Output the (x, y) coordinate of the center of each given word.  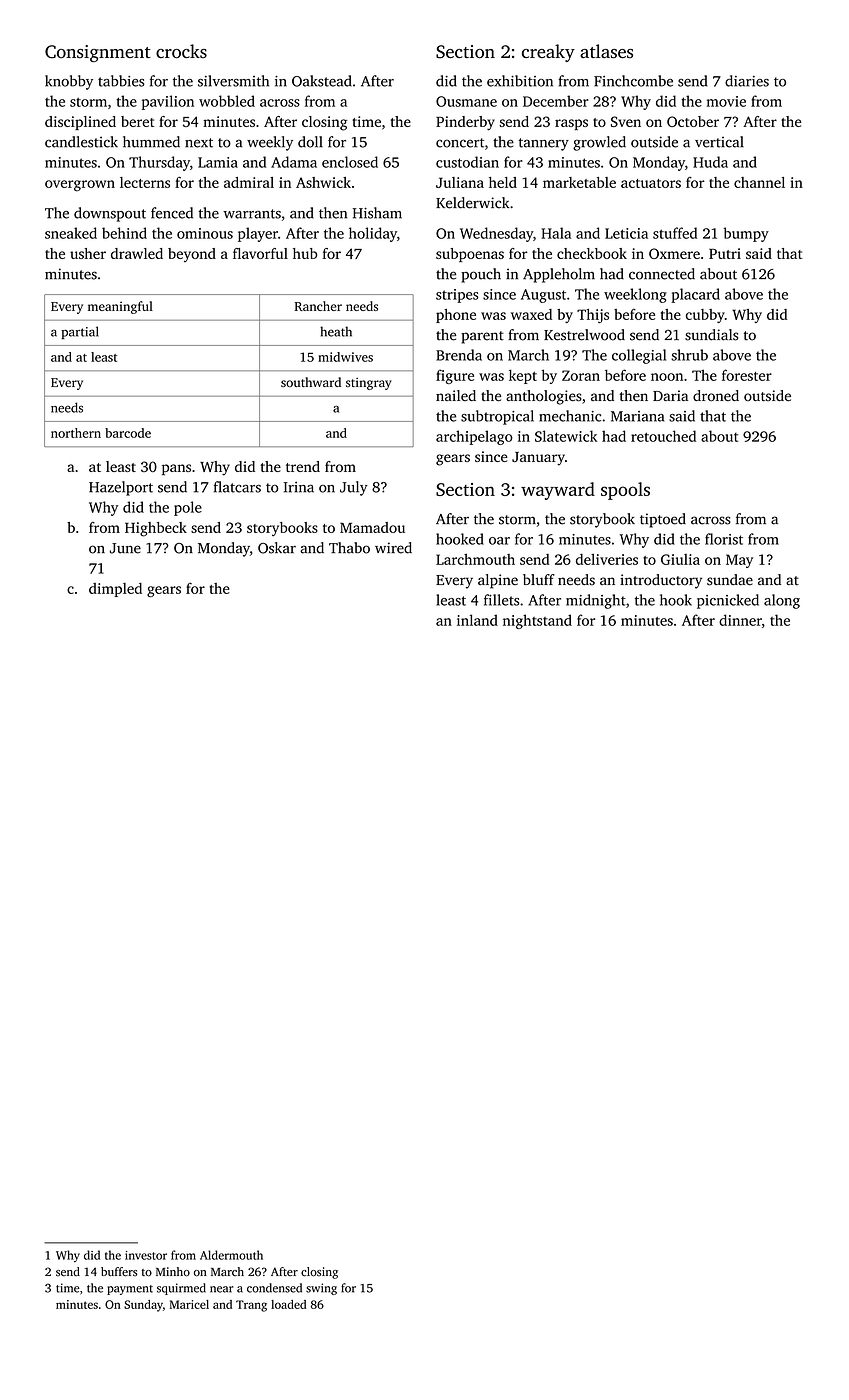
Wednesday (496, 234)
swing (321, 1289)
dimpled (115, 590)
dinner (740, 620)
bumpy (746, 234)
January (538, 459)
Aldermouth (231, 1255)
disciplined (80, 123)
